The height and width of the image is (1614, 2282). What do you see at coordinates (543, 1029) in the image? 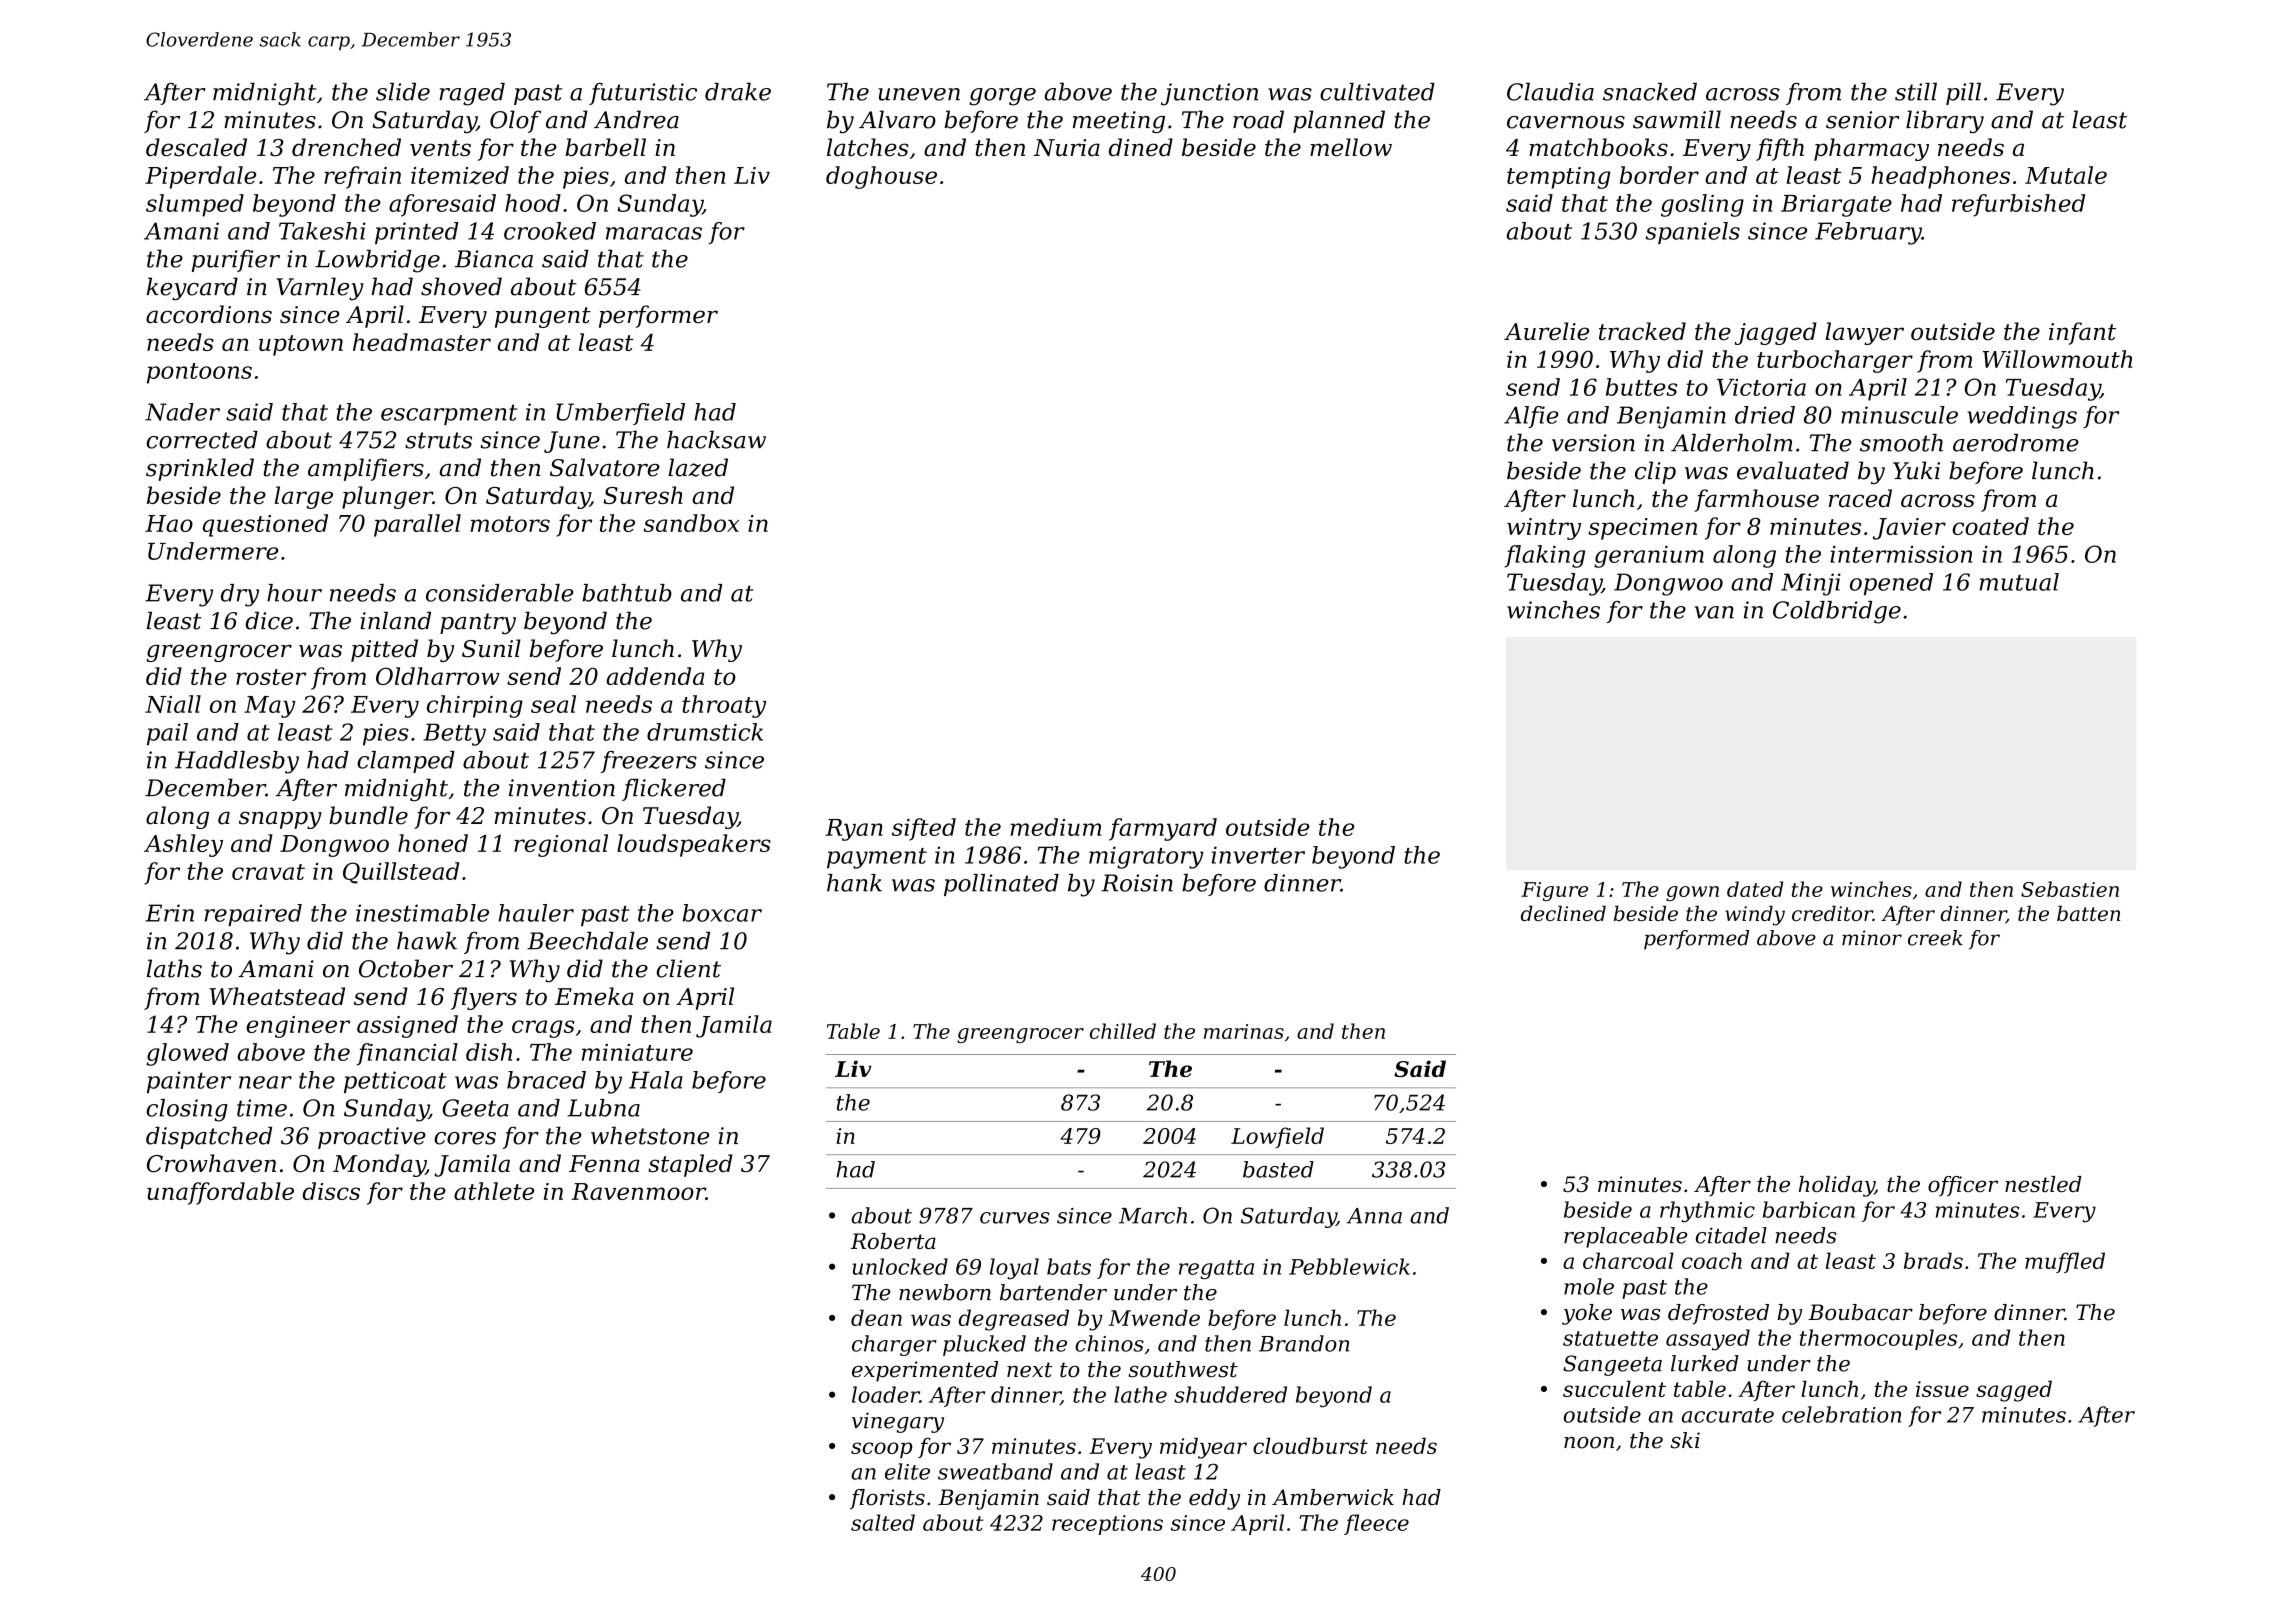
I see `crags` at bounding box center [543, 1029].
